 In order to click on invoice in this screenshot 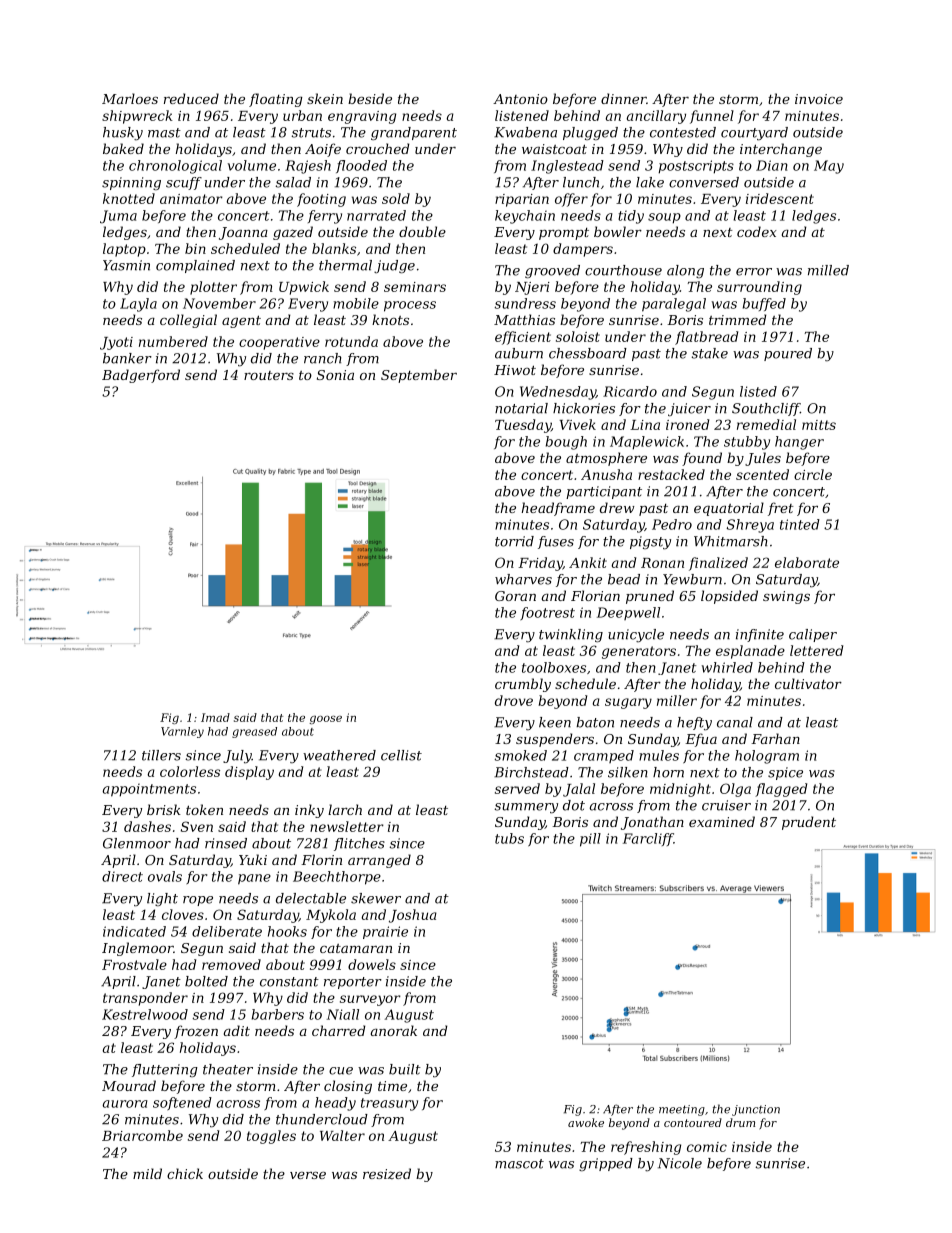, I will do `click(819, 99)`.
